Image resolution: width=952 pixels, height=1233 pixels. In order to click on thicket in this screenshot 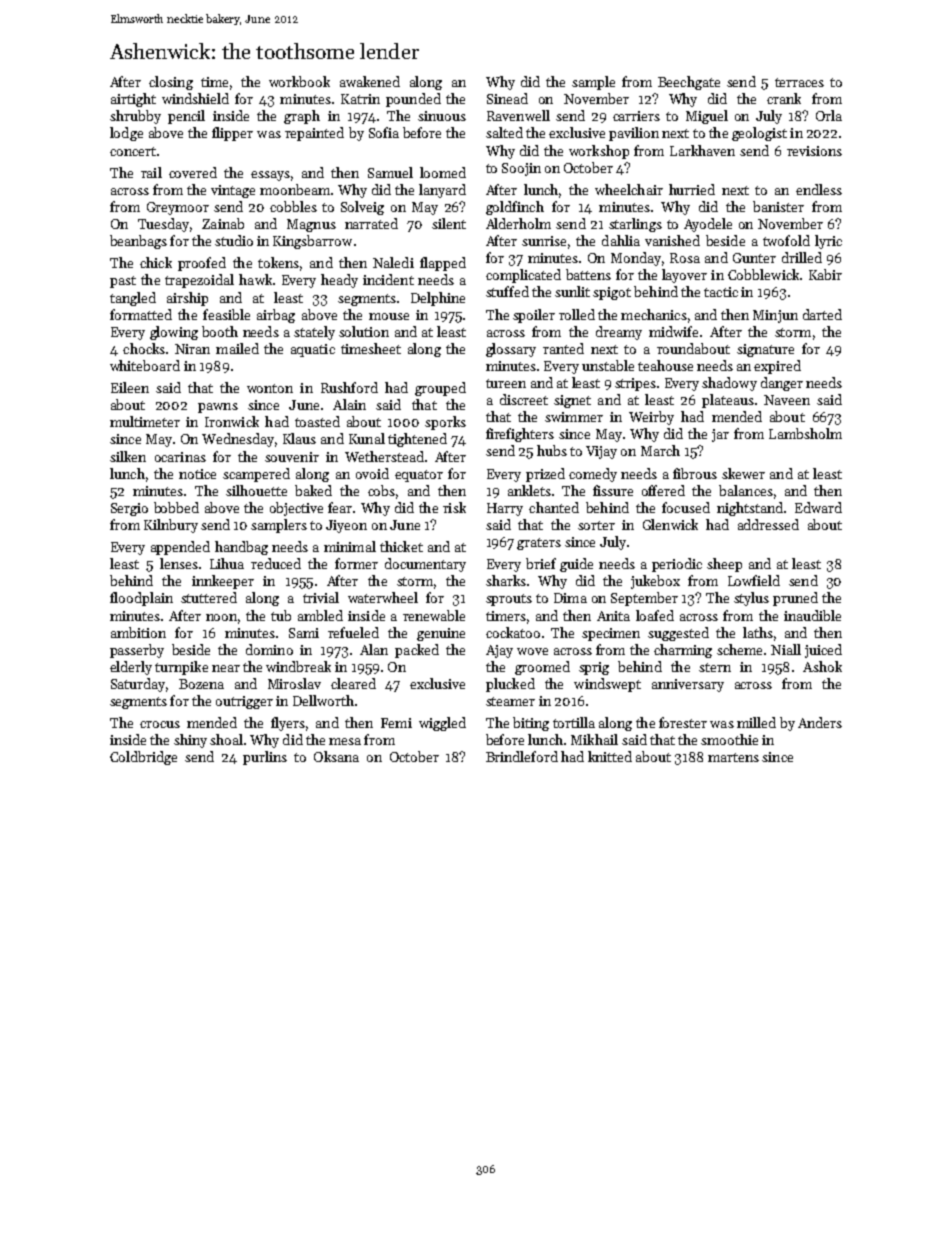, I will do `click(401, 546)`.
